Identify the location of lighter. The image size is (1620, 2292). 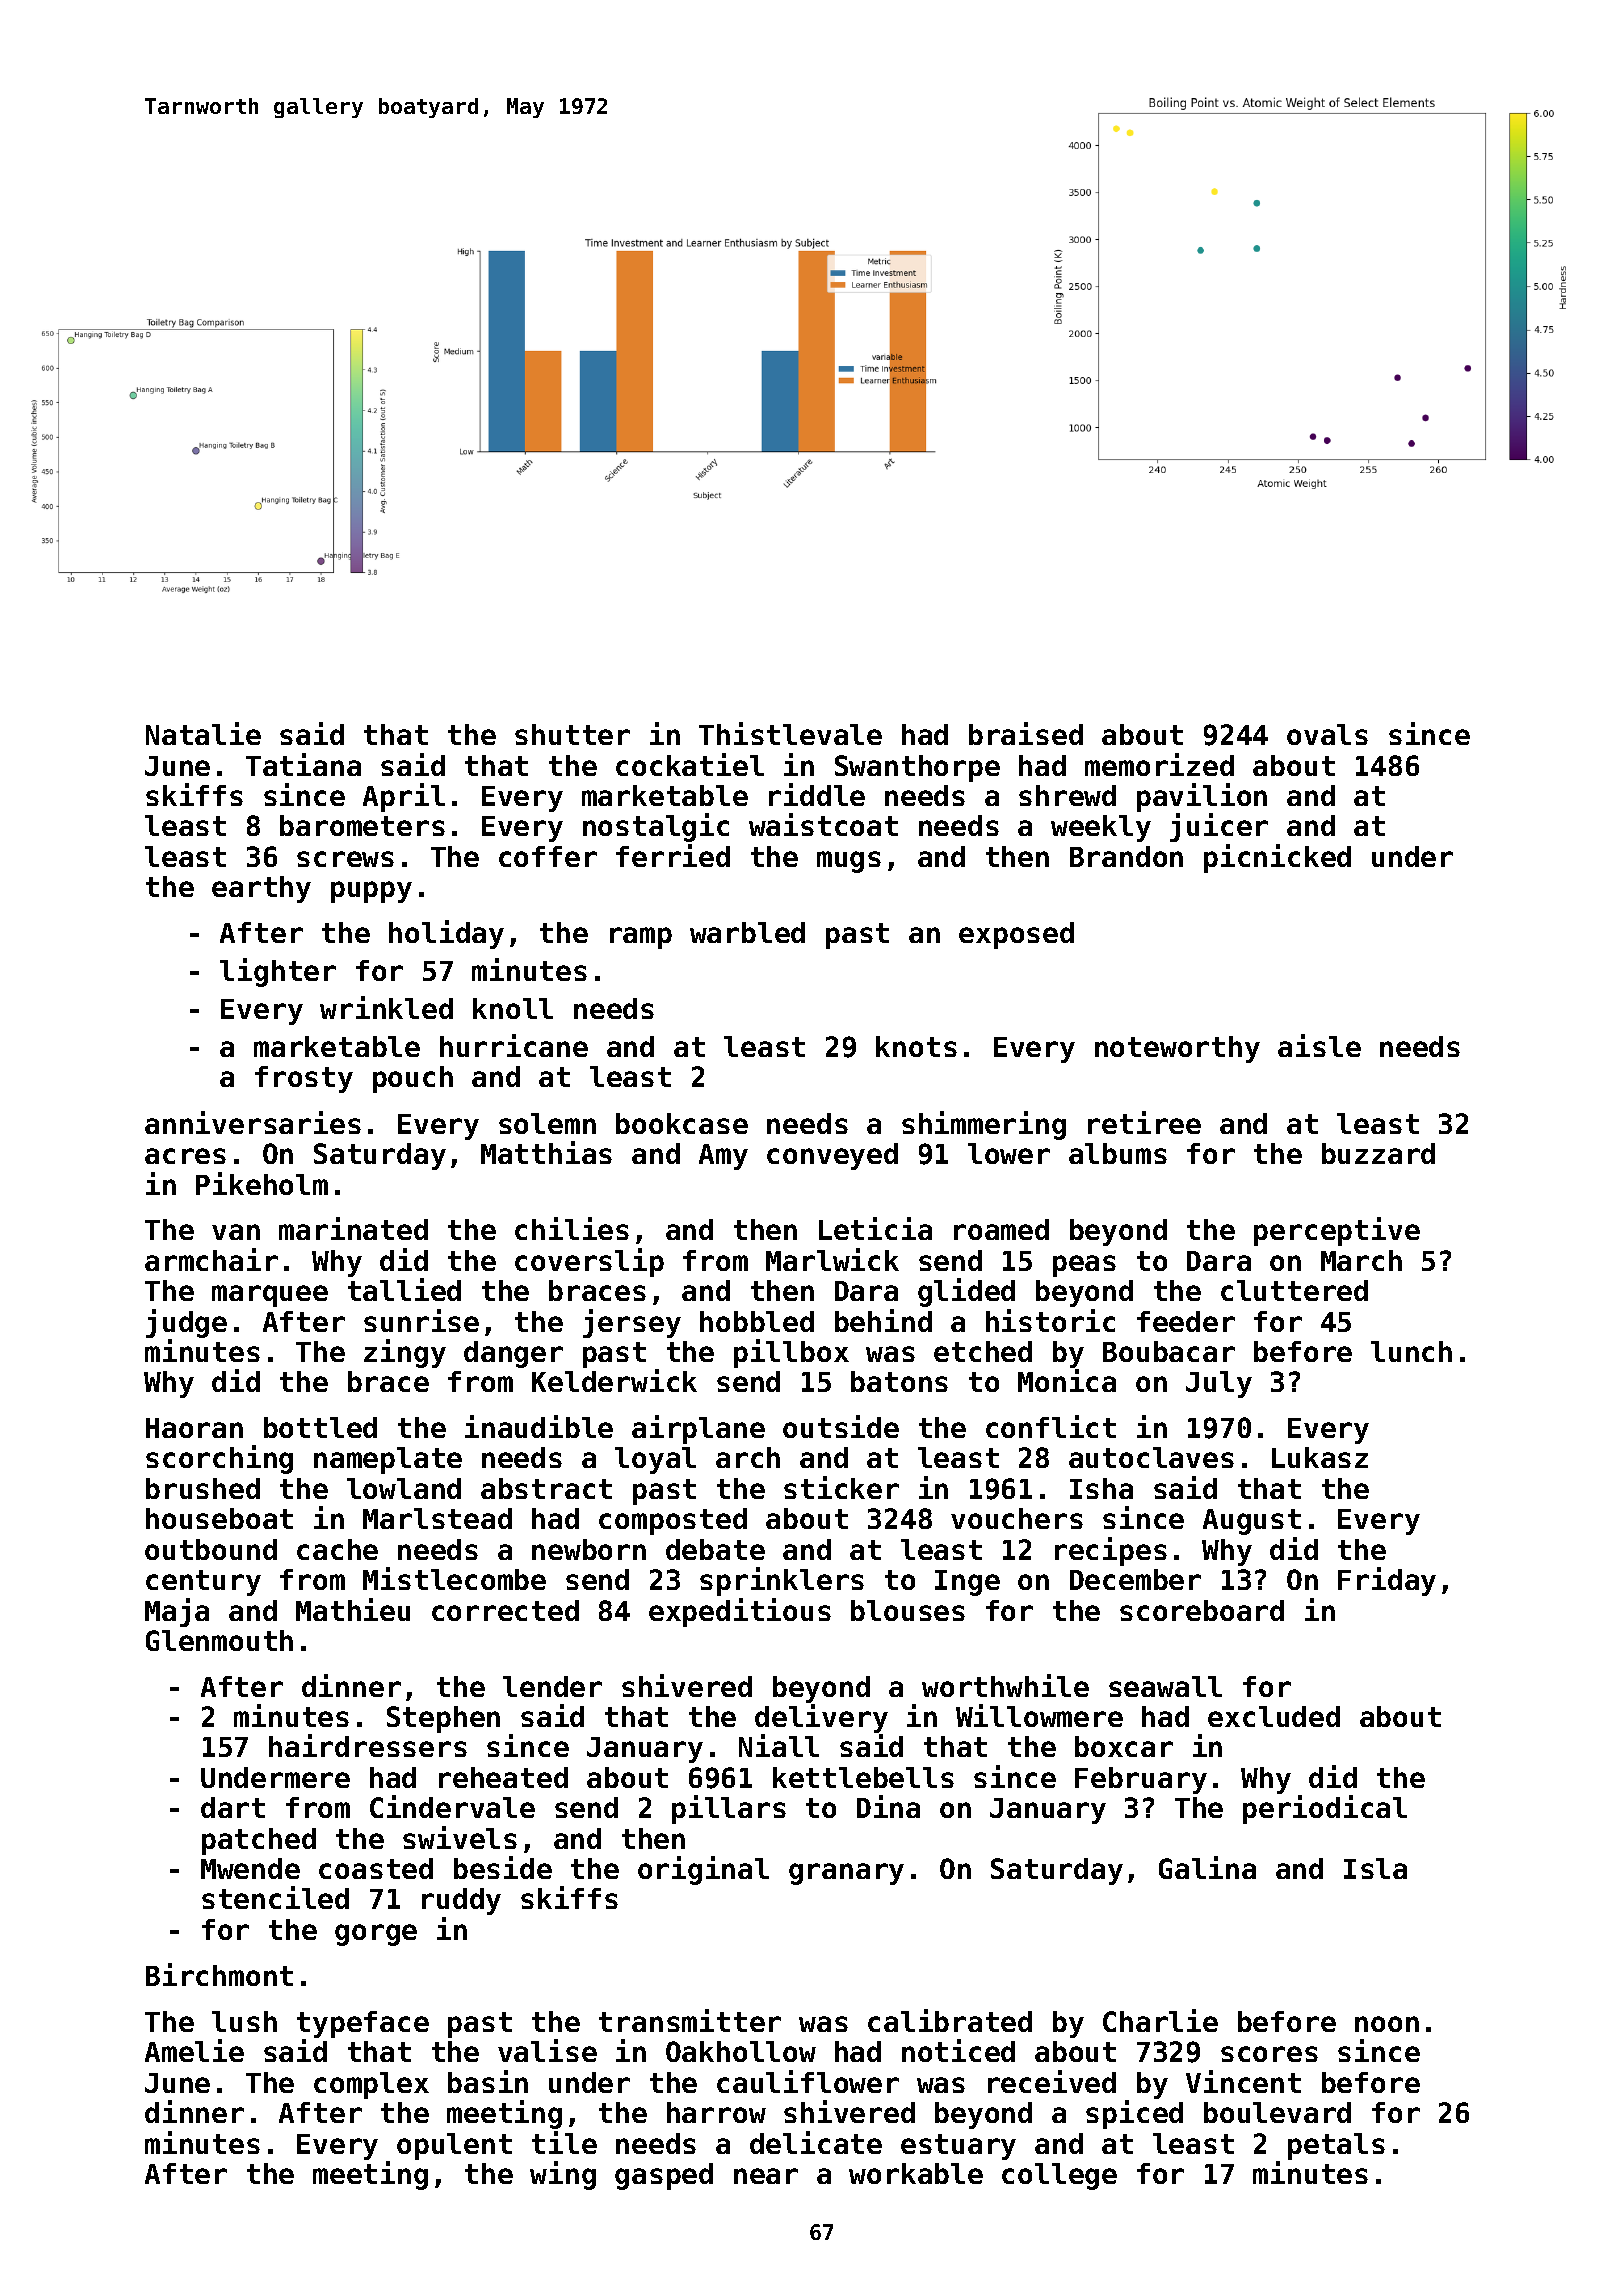
(278, 972).
